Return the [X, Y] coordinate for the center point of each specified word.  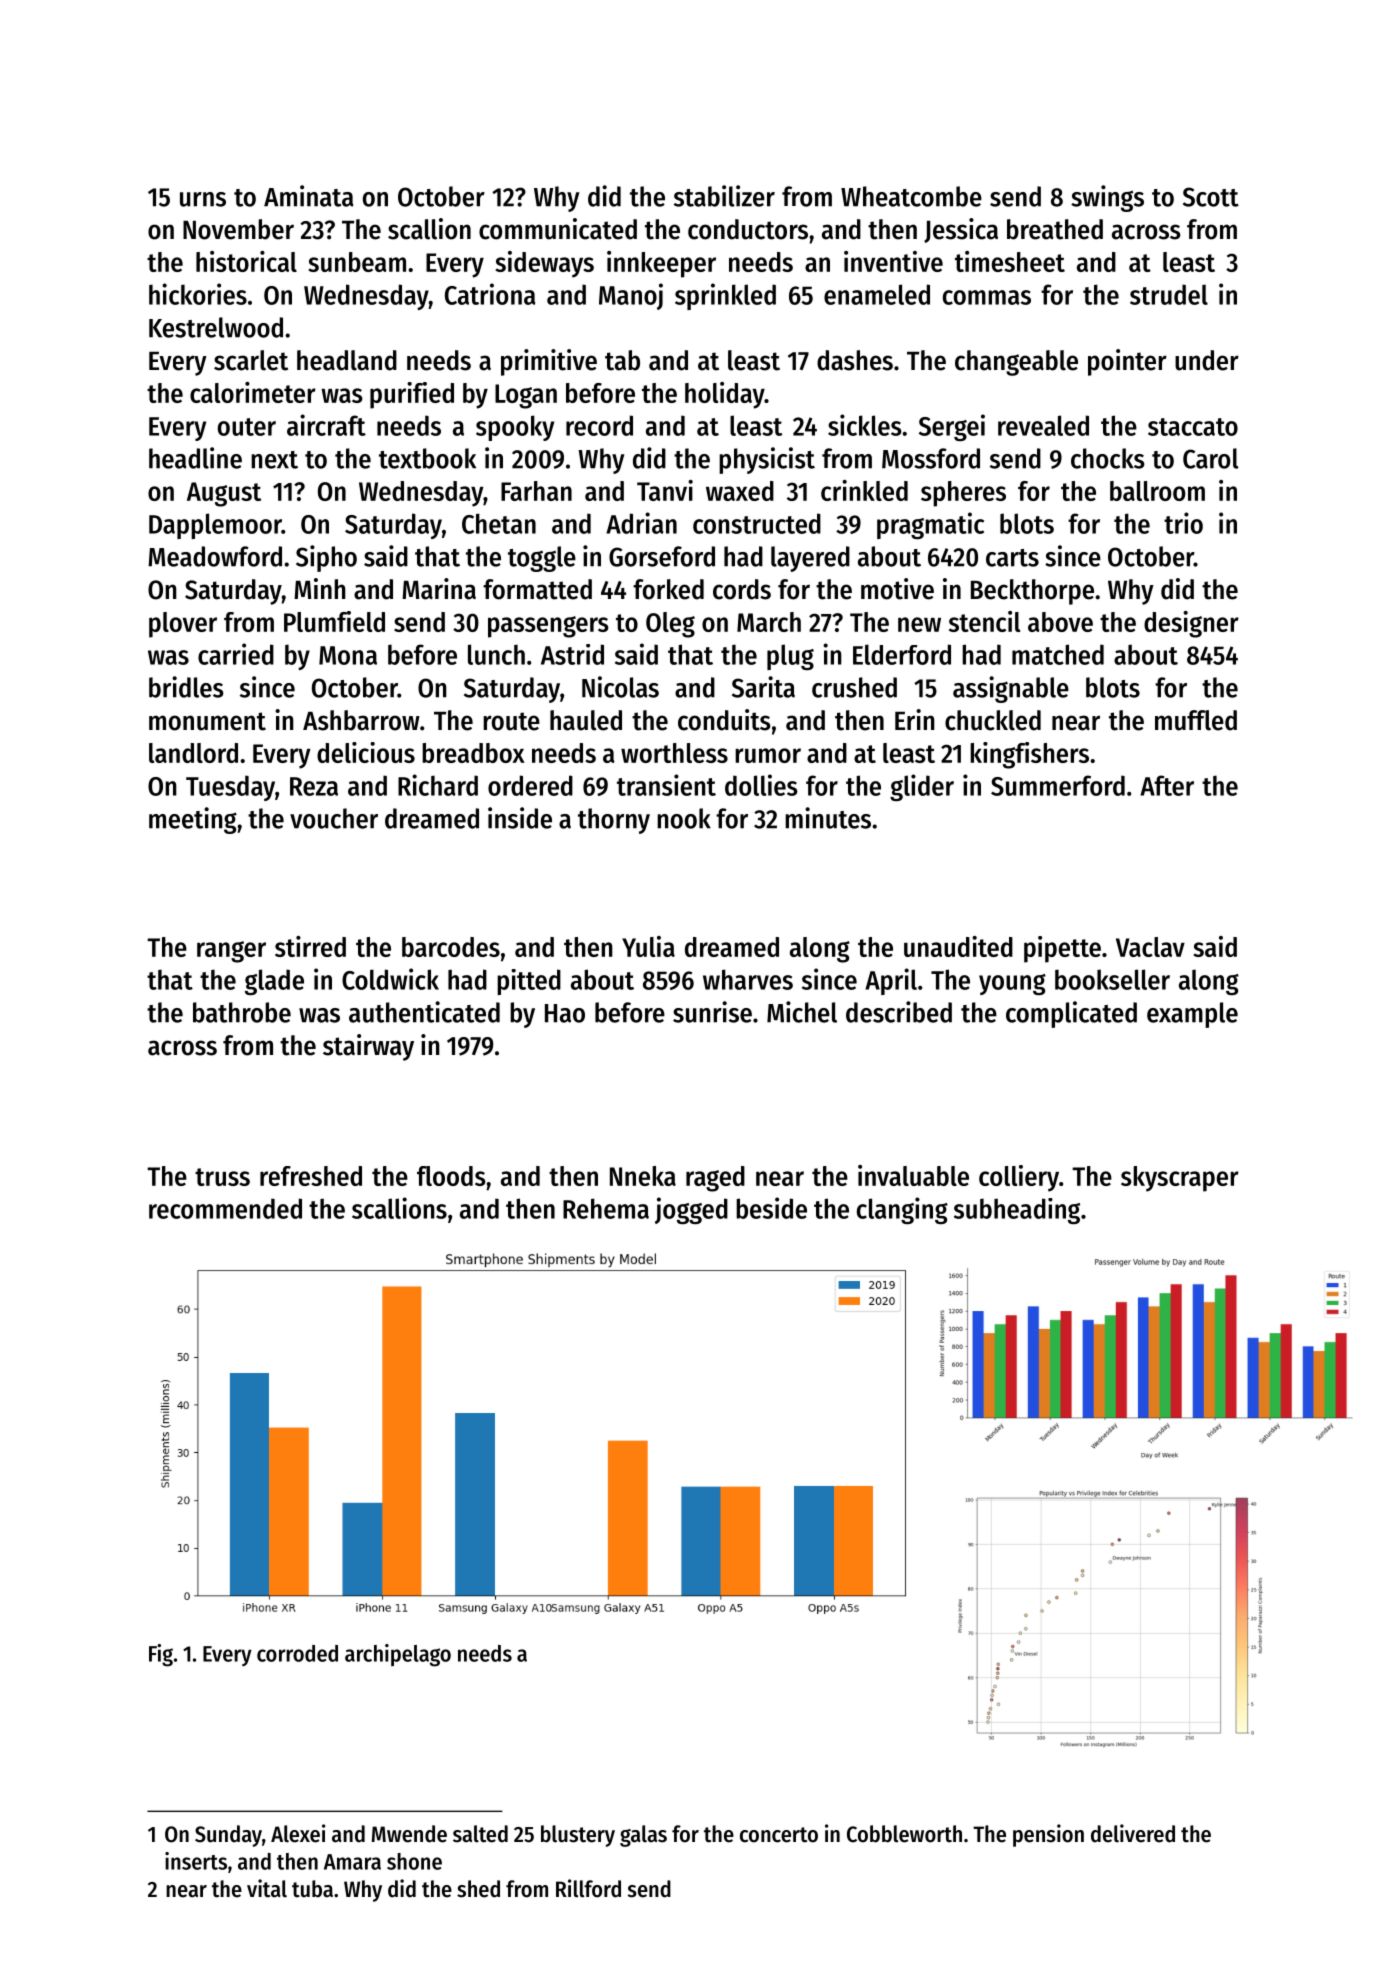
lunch [496, 654]
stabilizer [724, 196]
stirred [310, 946]
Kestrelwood [216, 327]
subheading [1017, 1211]
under [1207, 360]
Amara [352, 1862]
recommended [225, 1208]
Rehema [606, 1208]
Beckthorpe [1032, 592]
